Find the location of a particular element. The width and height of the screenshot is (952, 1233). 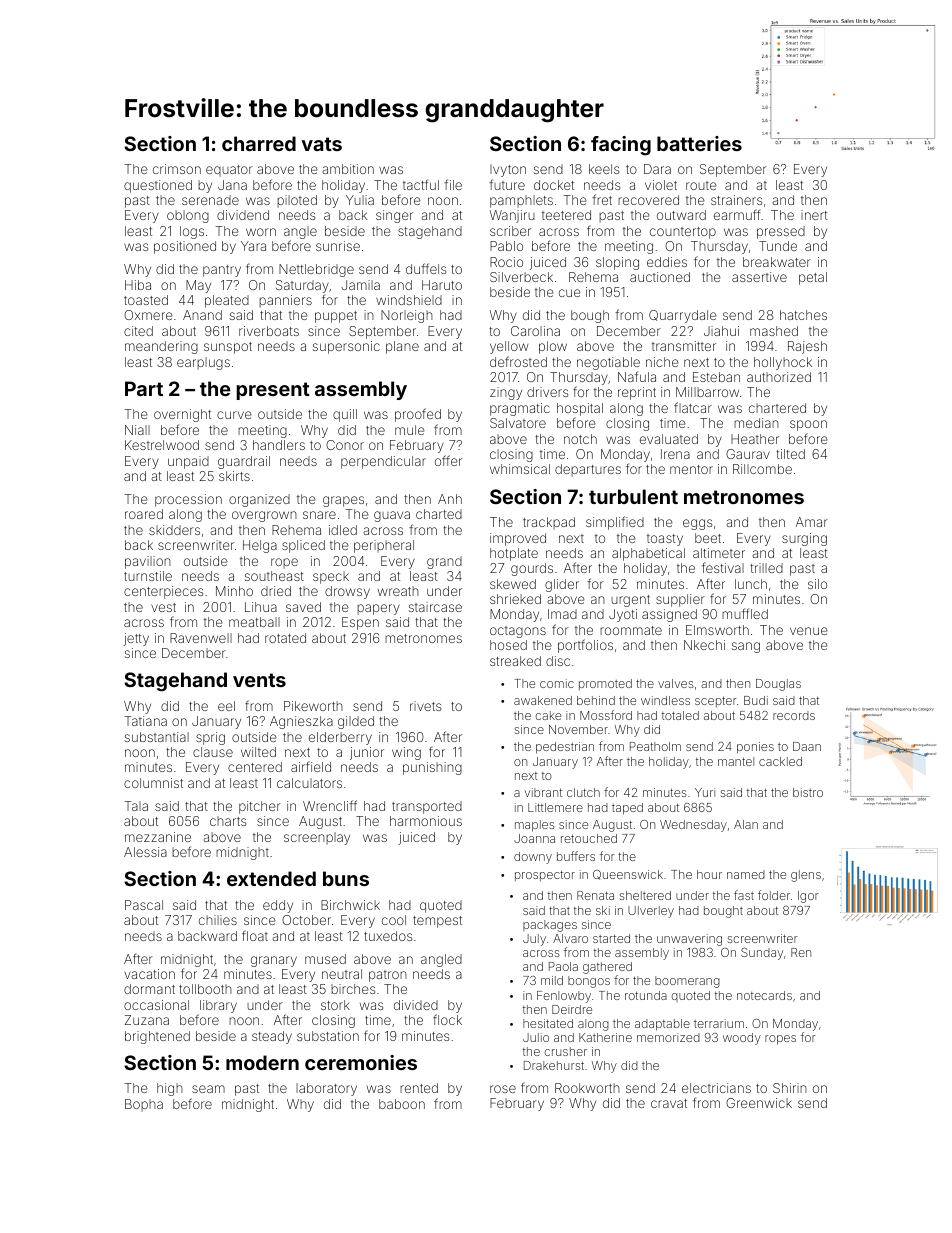

facing is located at coordinates (621, 146).
